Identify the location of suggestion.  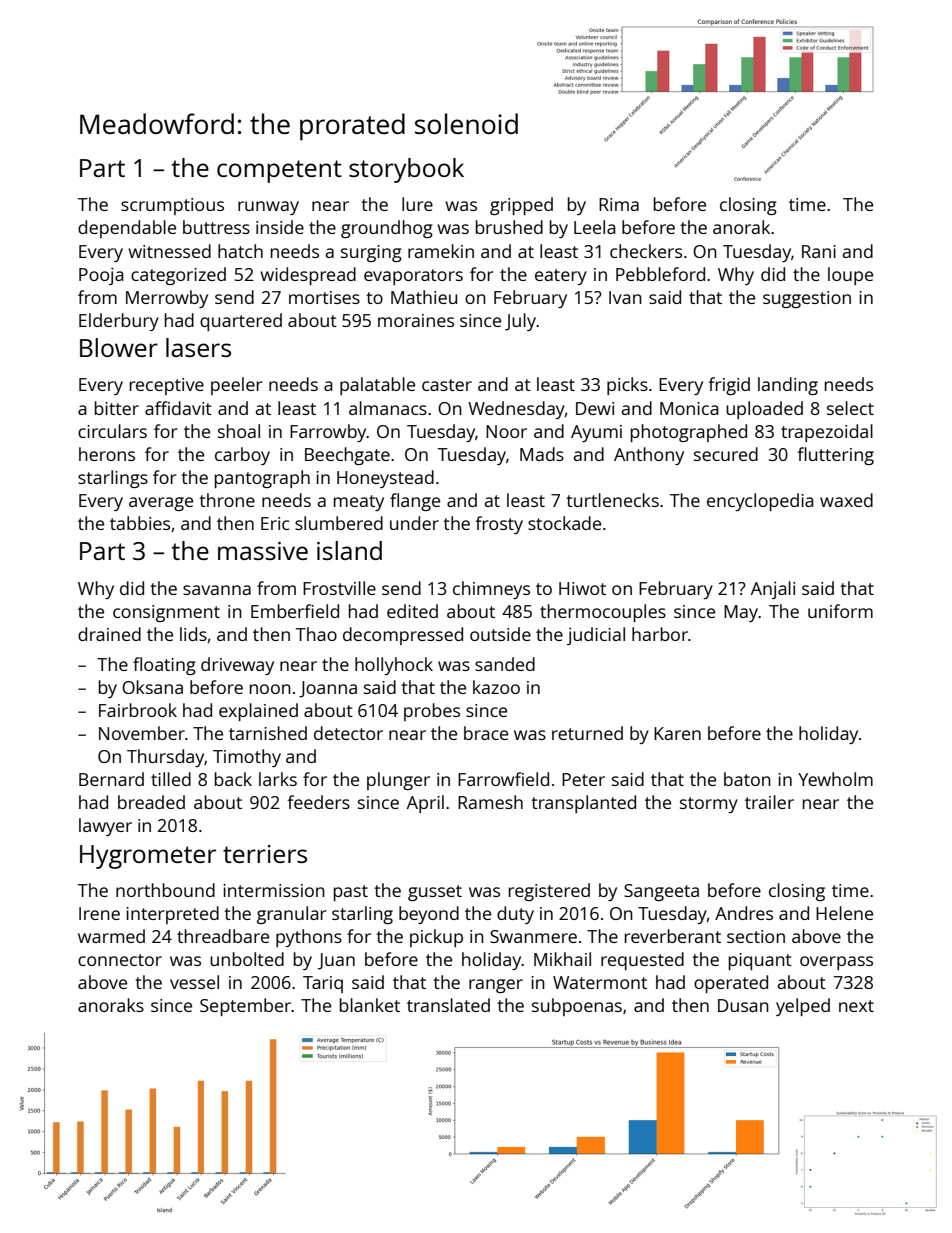
(807, 299).
